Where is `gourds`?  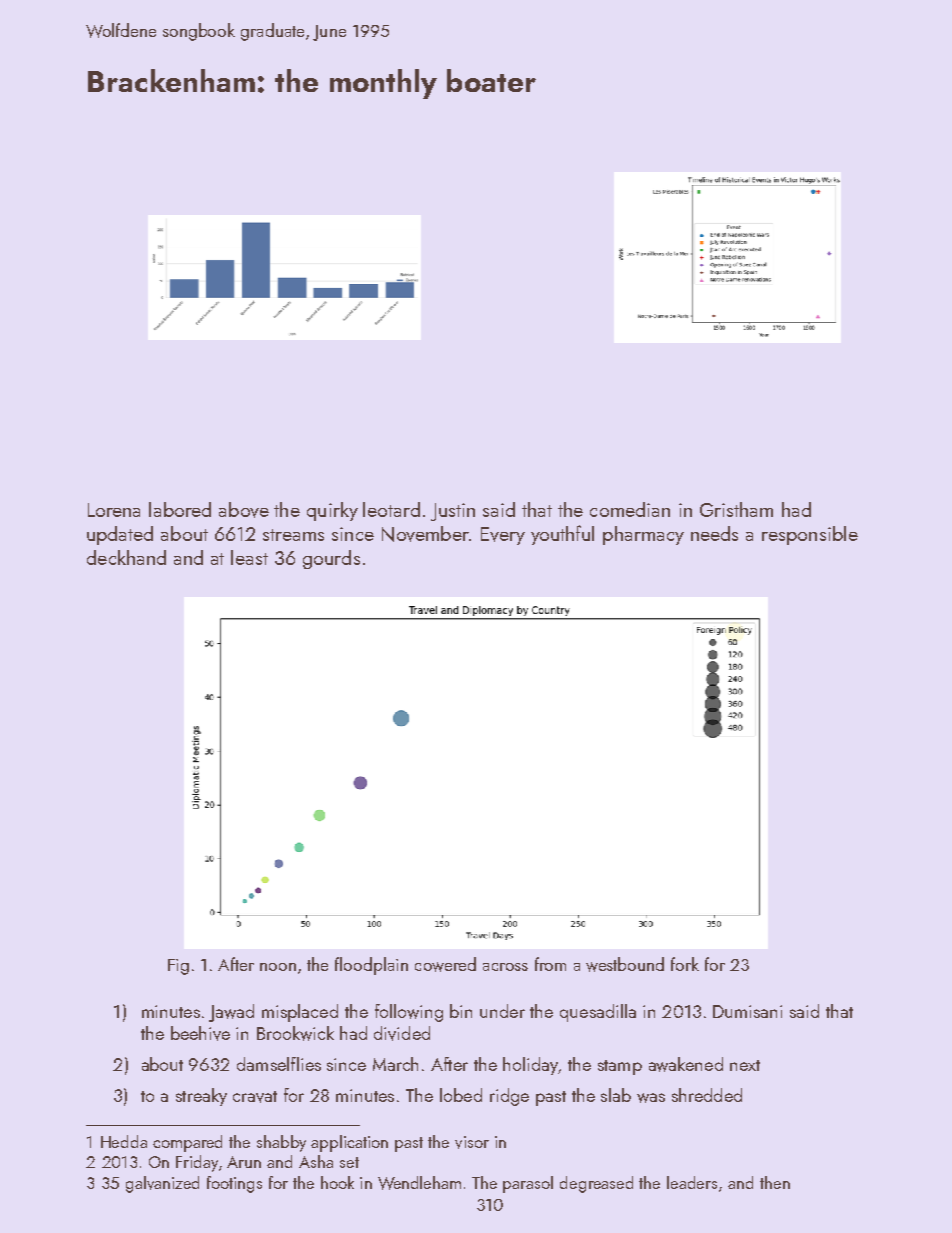 gourds is located at coordinates (331, 559).
